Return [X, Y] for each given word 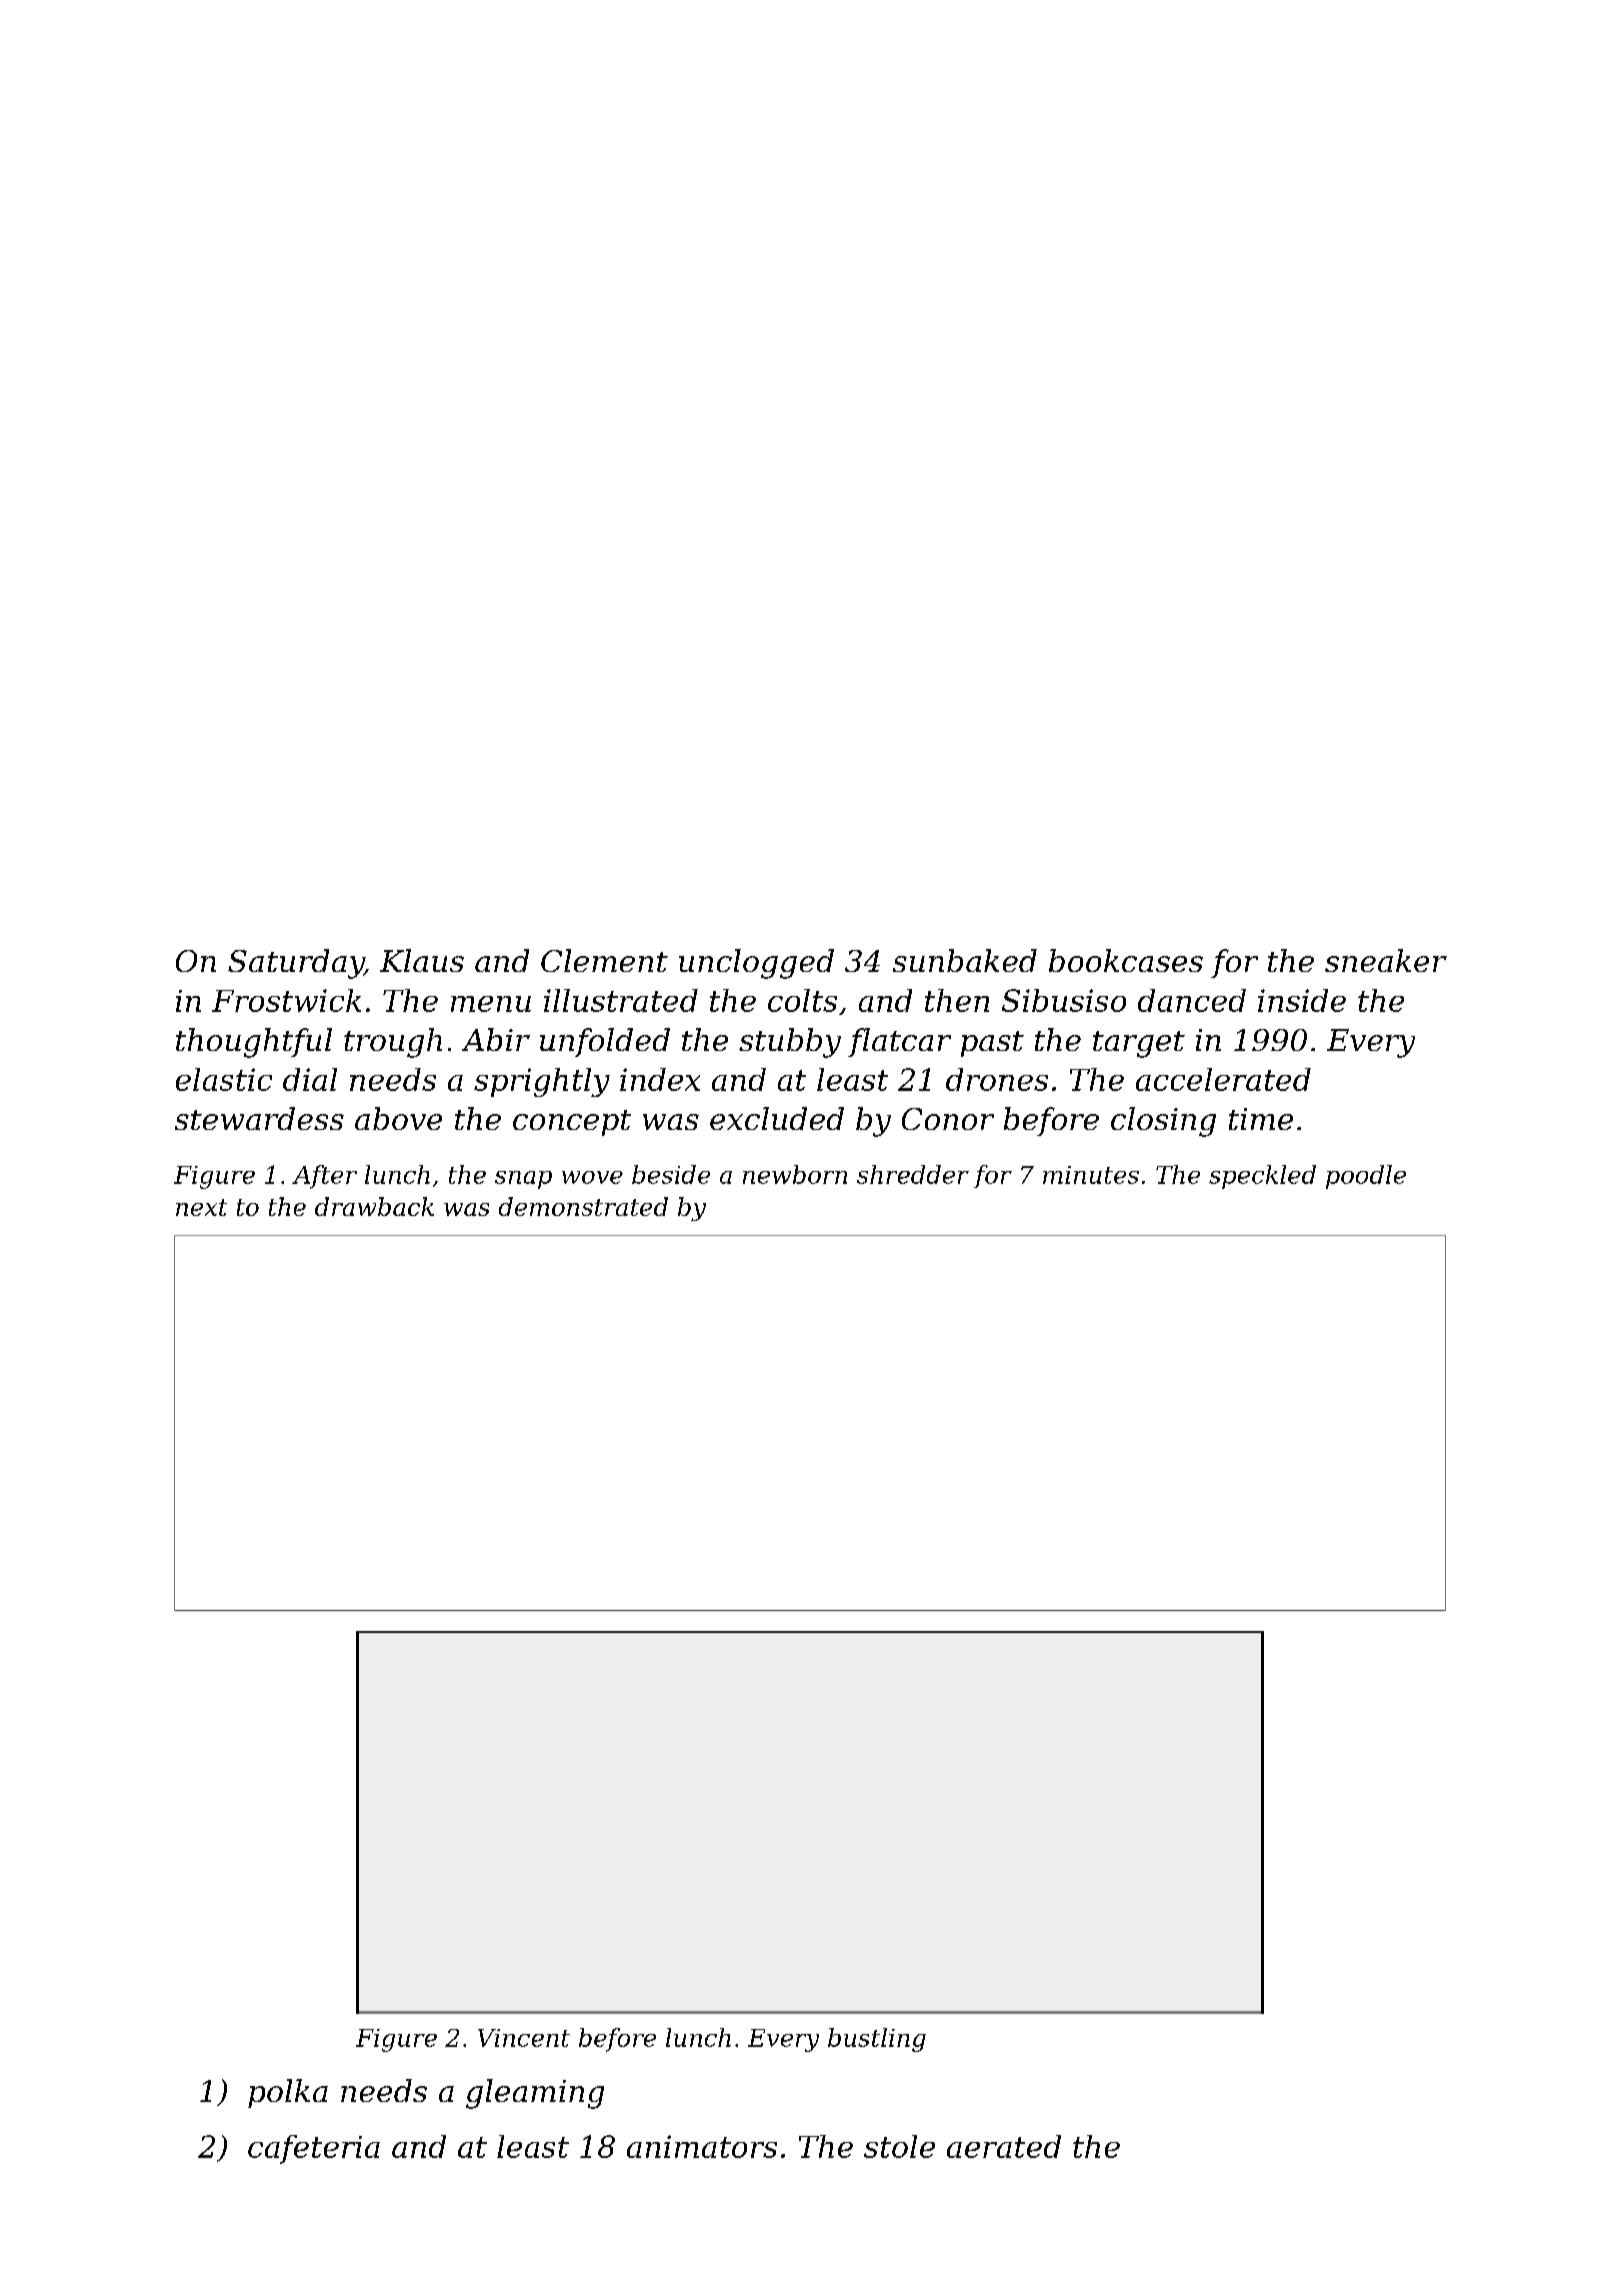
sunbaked [965, 960]
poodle [1366, 1177]
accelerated [1223, 1079]
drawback [374, 1206]
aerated [1004, 2146]
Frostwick [286, 1000]
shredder [913, 1174]
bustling [877, 2040]
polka [288, 2093]
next [201, 1207]
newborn [795, 1174]
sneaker [1386, 960]
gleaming [535, 2094]
